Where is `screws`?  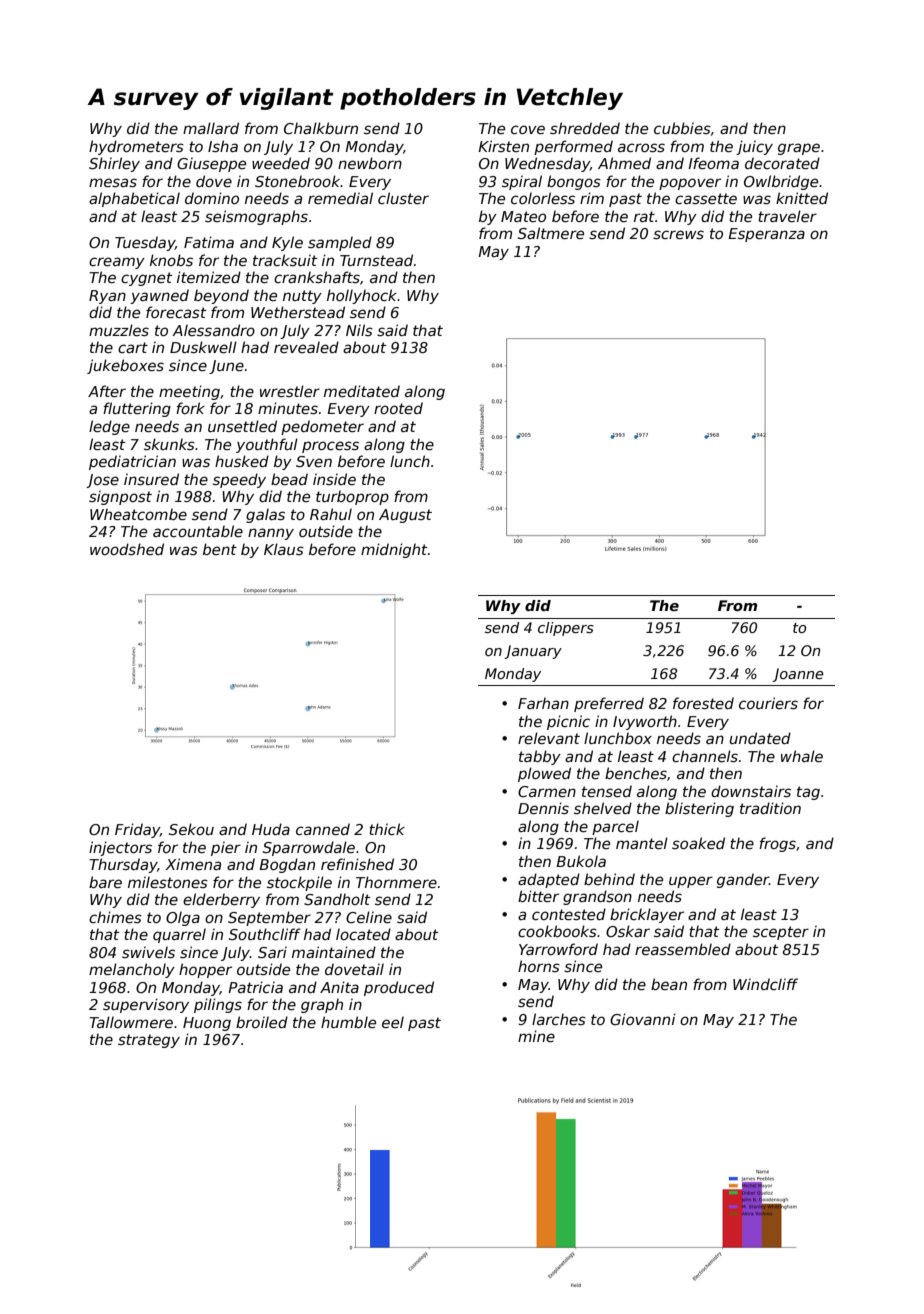
screws is located at coordinates (678, 234).
